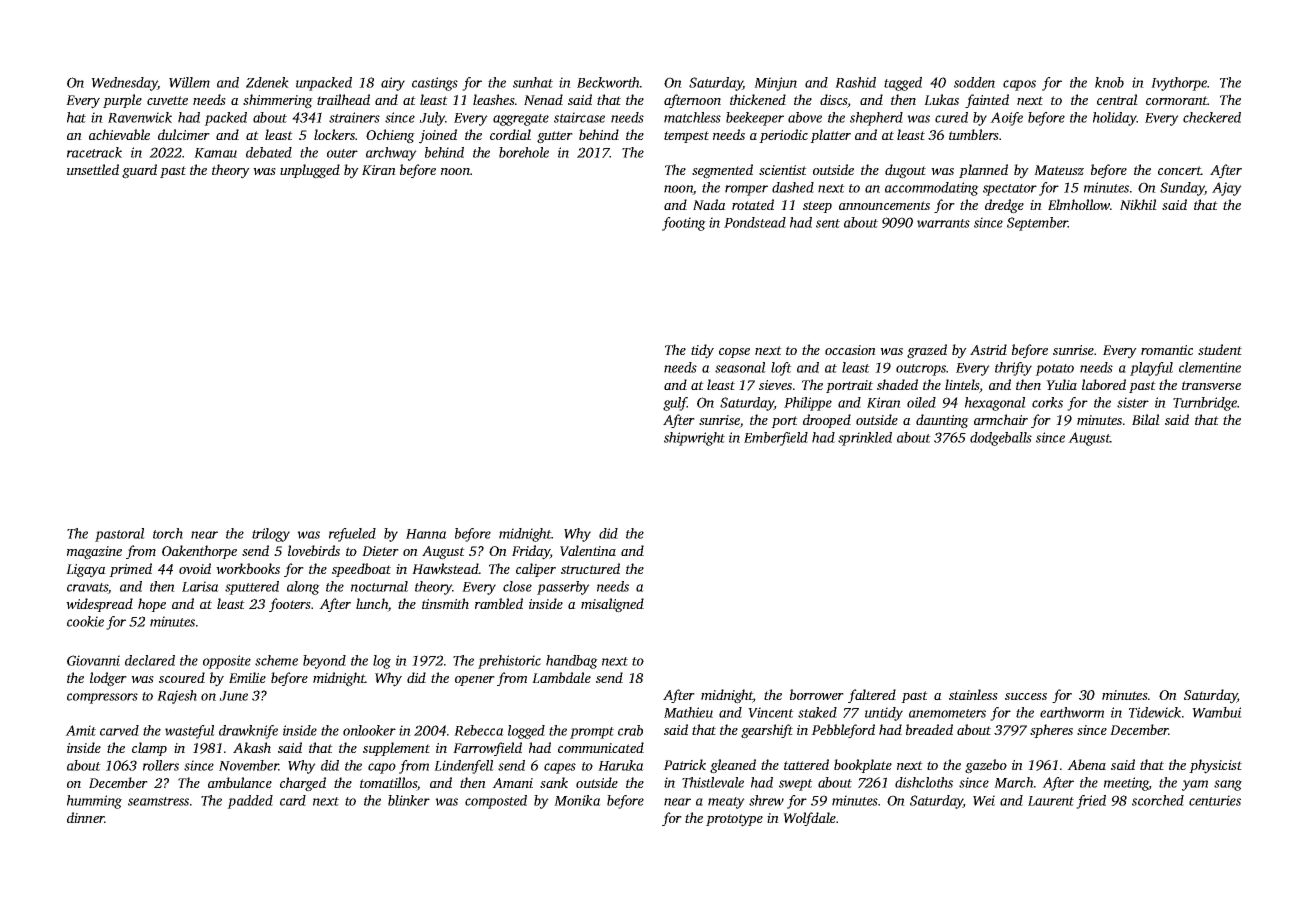  What do you see at coordinates (1146, 419) in the page?
I see `Bilal` at bounding box center [1146, 419].
